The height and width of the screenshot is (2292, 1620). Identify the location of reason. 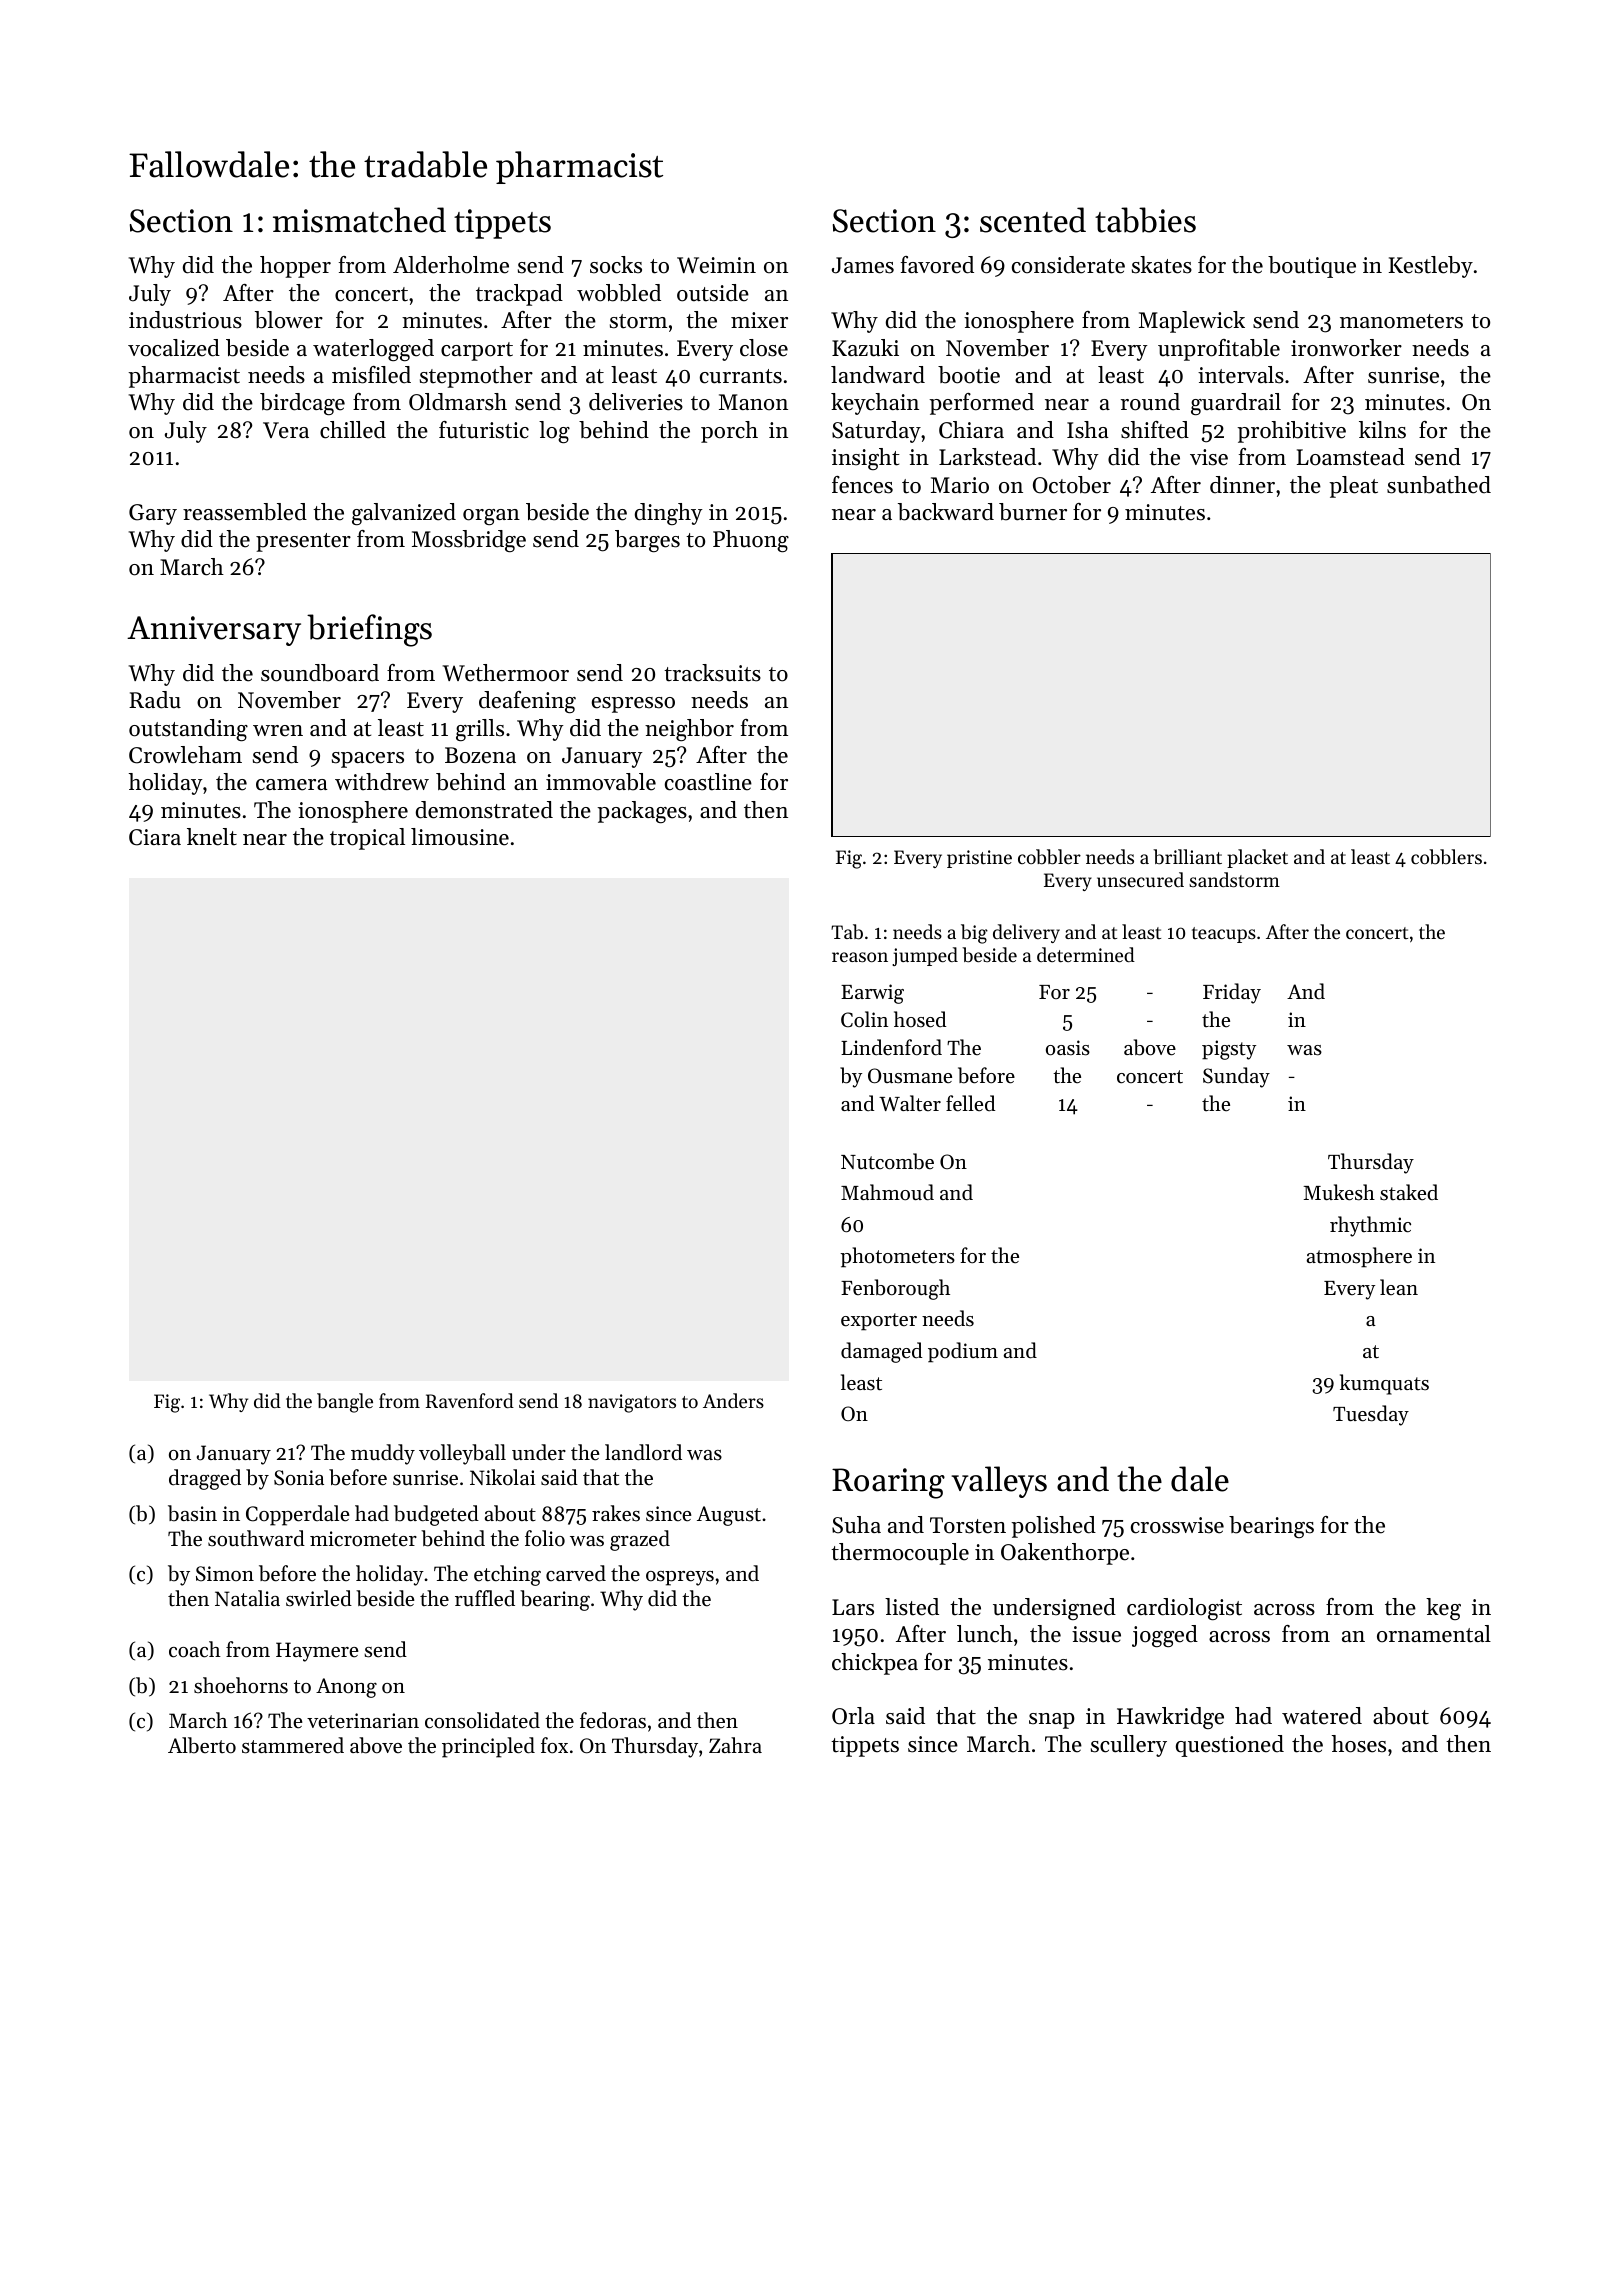
(860, 957).
